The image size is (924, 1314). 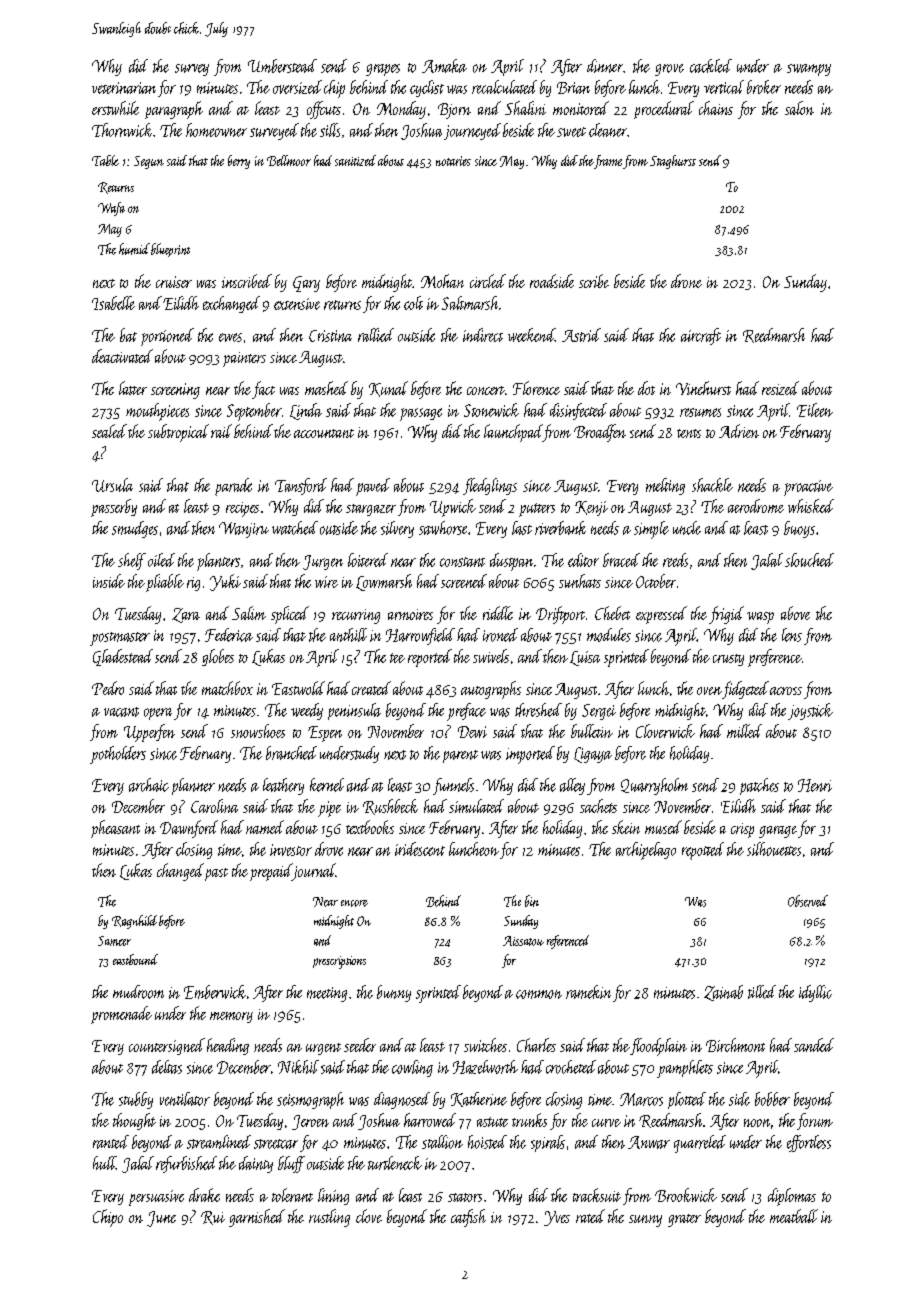 What do you see at coordinates (809, 70) in the screenshot?
I see `swampy` at bounding box center [809, 70].
